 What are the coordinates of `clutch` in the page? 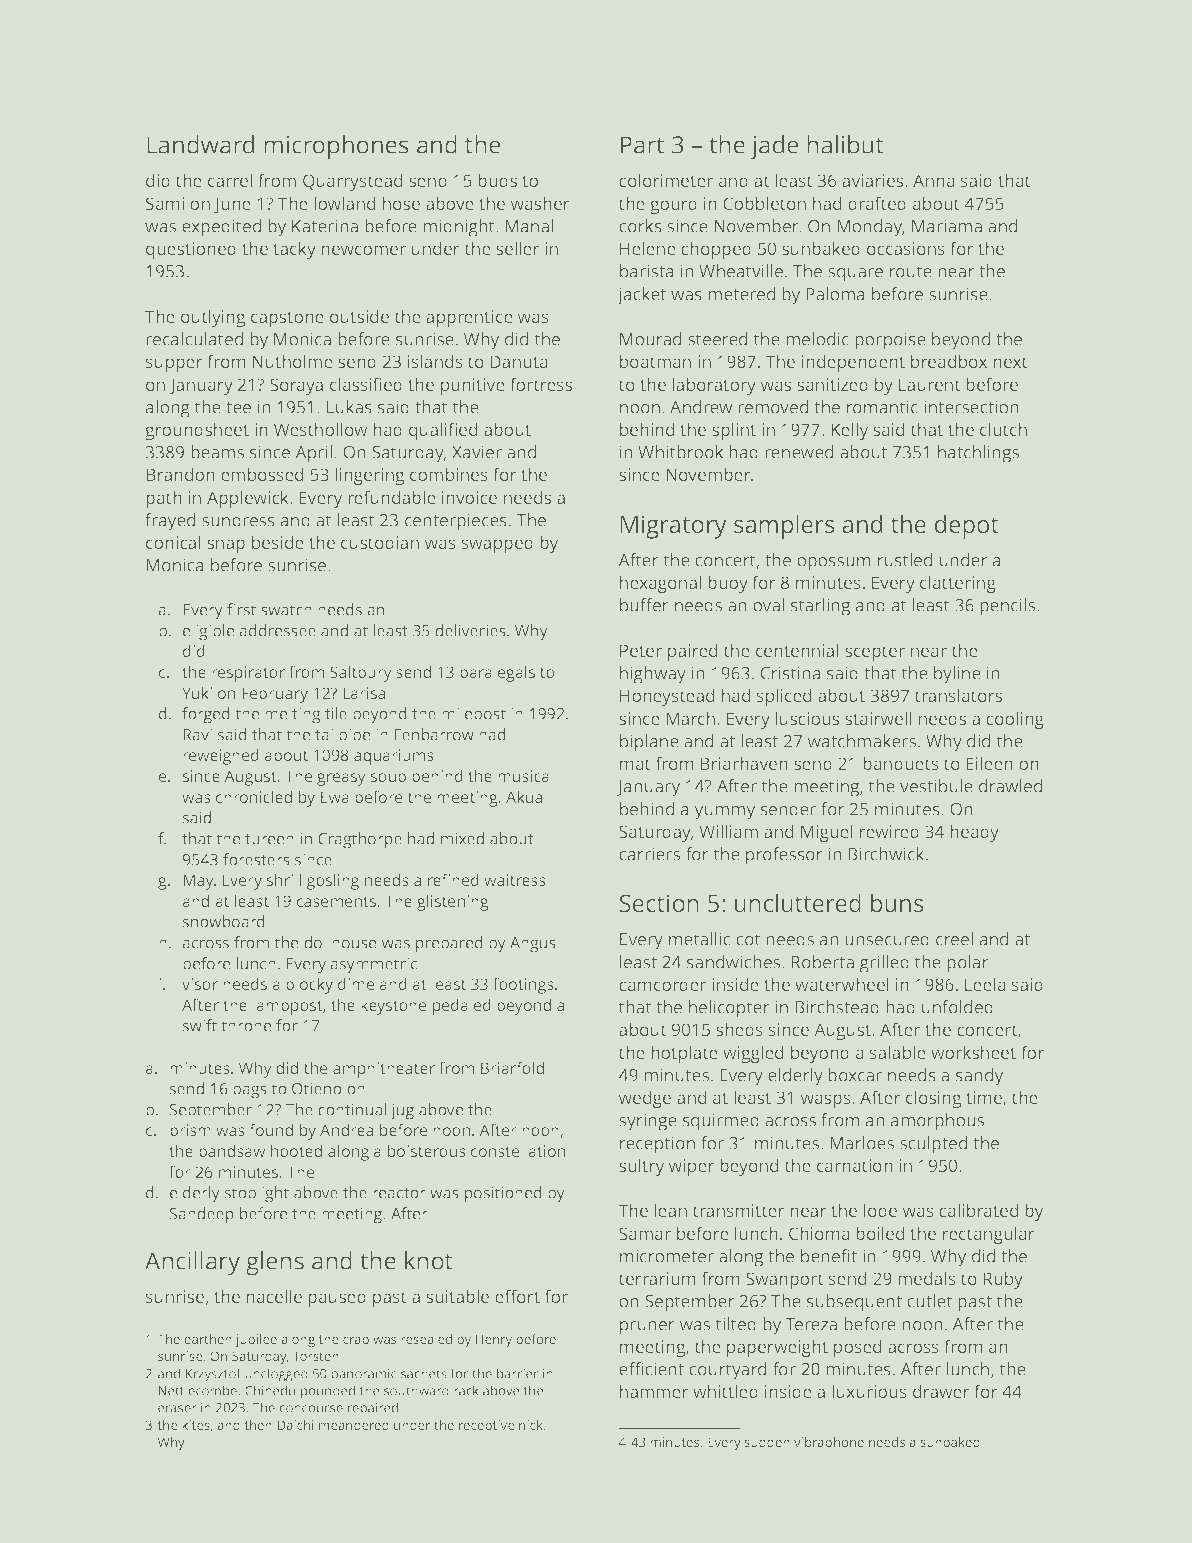 It's located at (1003, 429).
